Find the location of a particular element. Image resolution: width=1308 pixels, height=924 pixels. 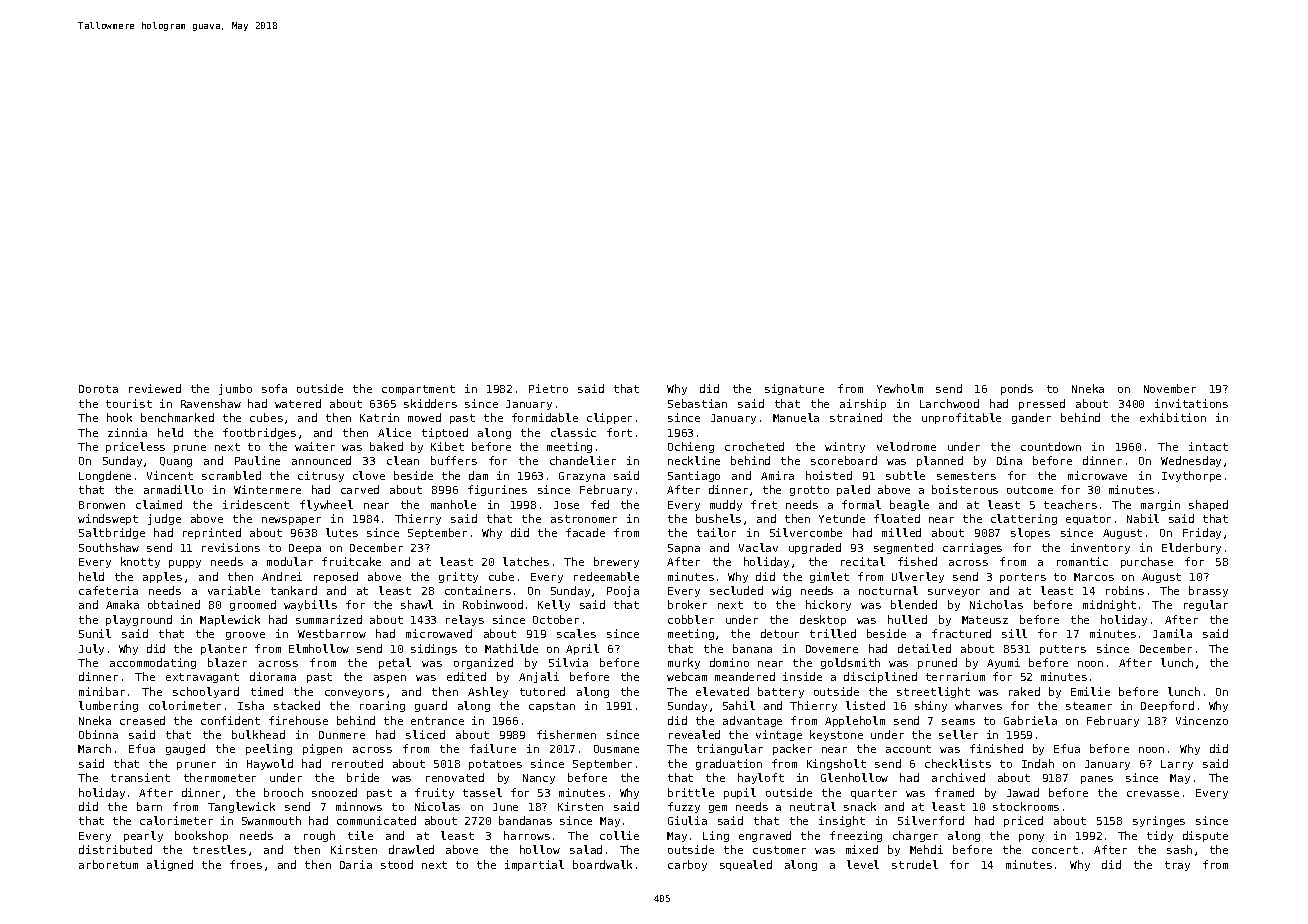

barn is located at coordinates (149, 806).
